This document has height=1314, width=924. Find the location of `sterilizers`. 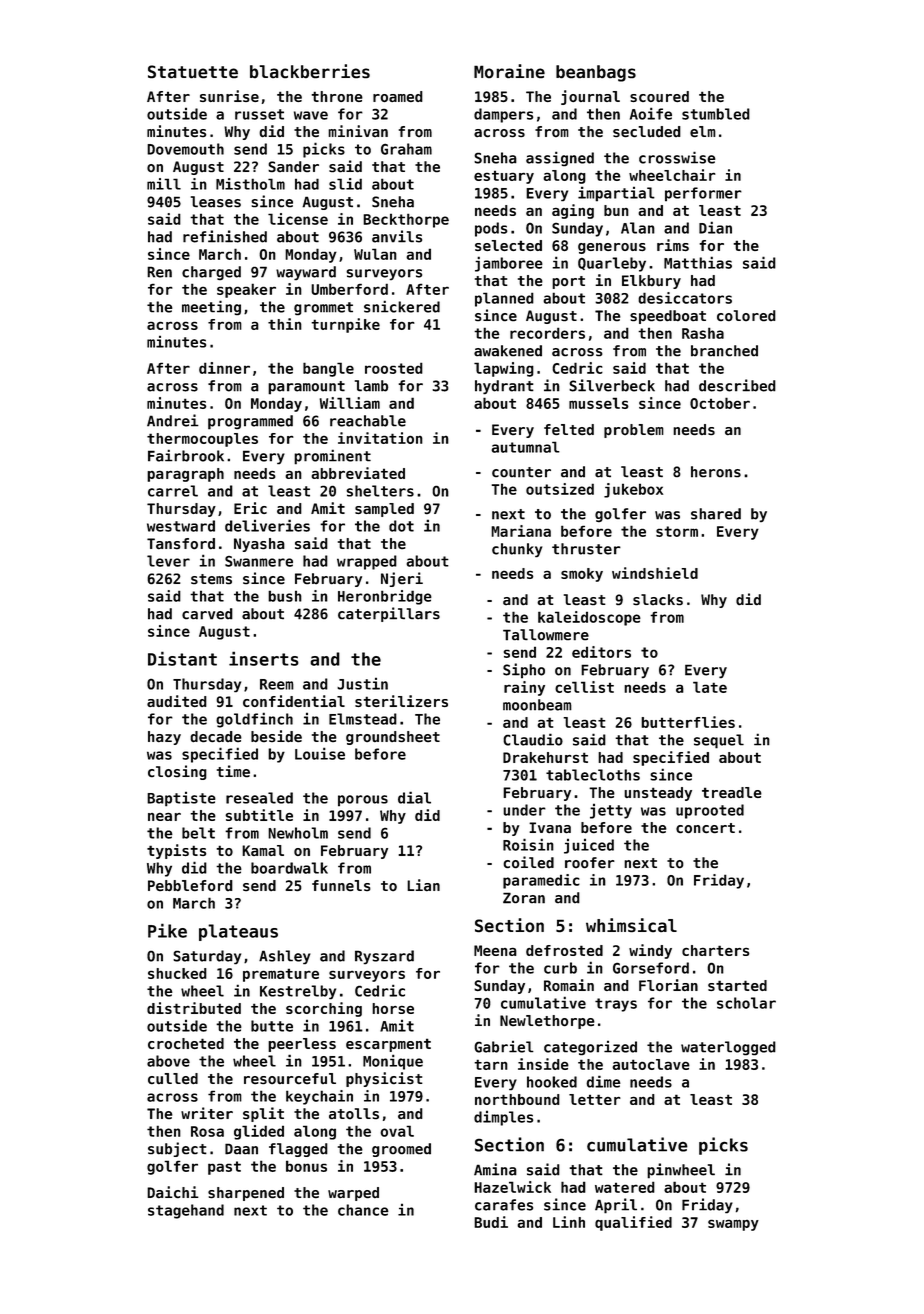

sterilizers is located at coordinates (401, 701).
